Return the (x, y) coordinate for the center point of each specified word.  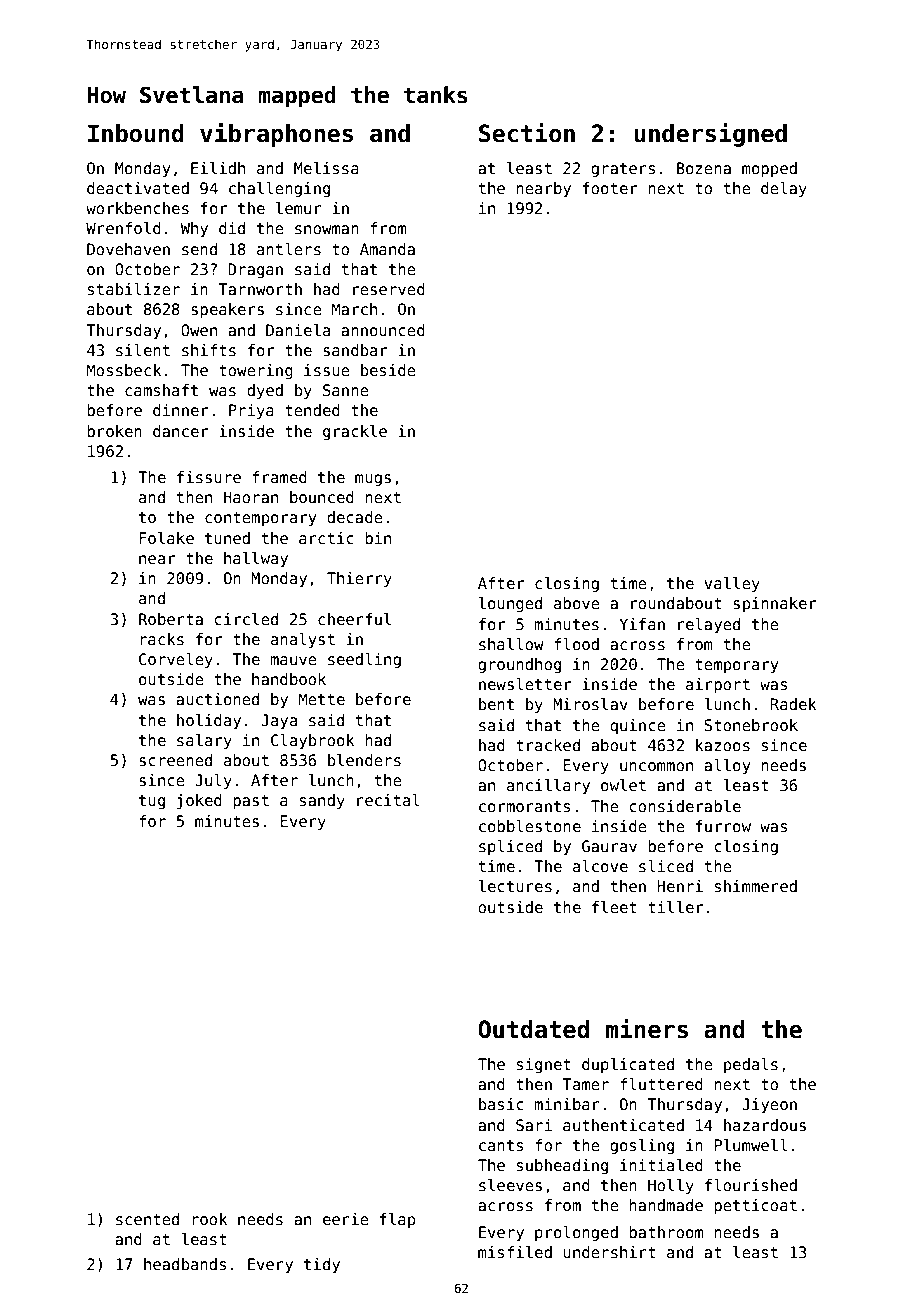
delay (784, 189)
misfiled (515, 1252)
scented (147, 1219)
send (199, 249)
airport (718, 685)
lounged (510, 604)
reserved (389, 289)
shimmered (756, 886)
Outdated (533, 1029)
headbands (185, 1264)
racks (162, 639)
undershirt (609, 1252)
